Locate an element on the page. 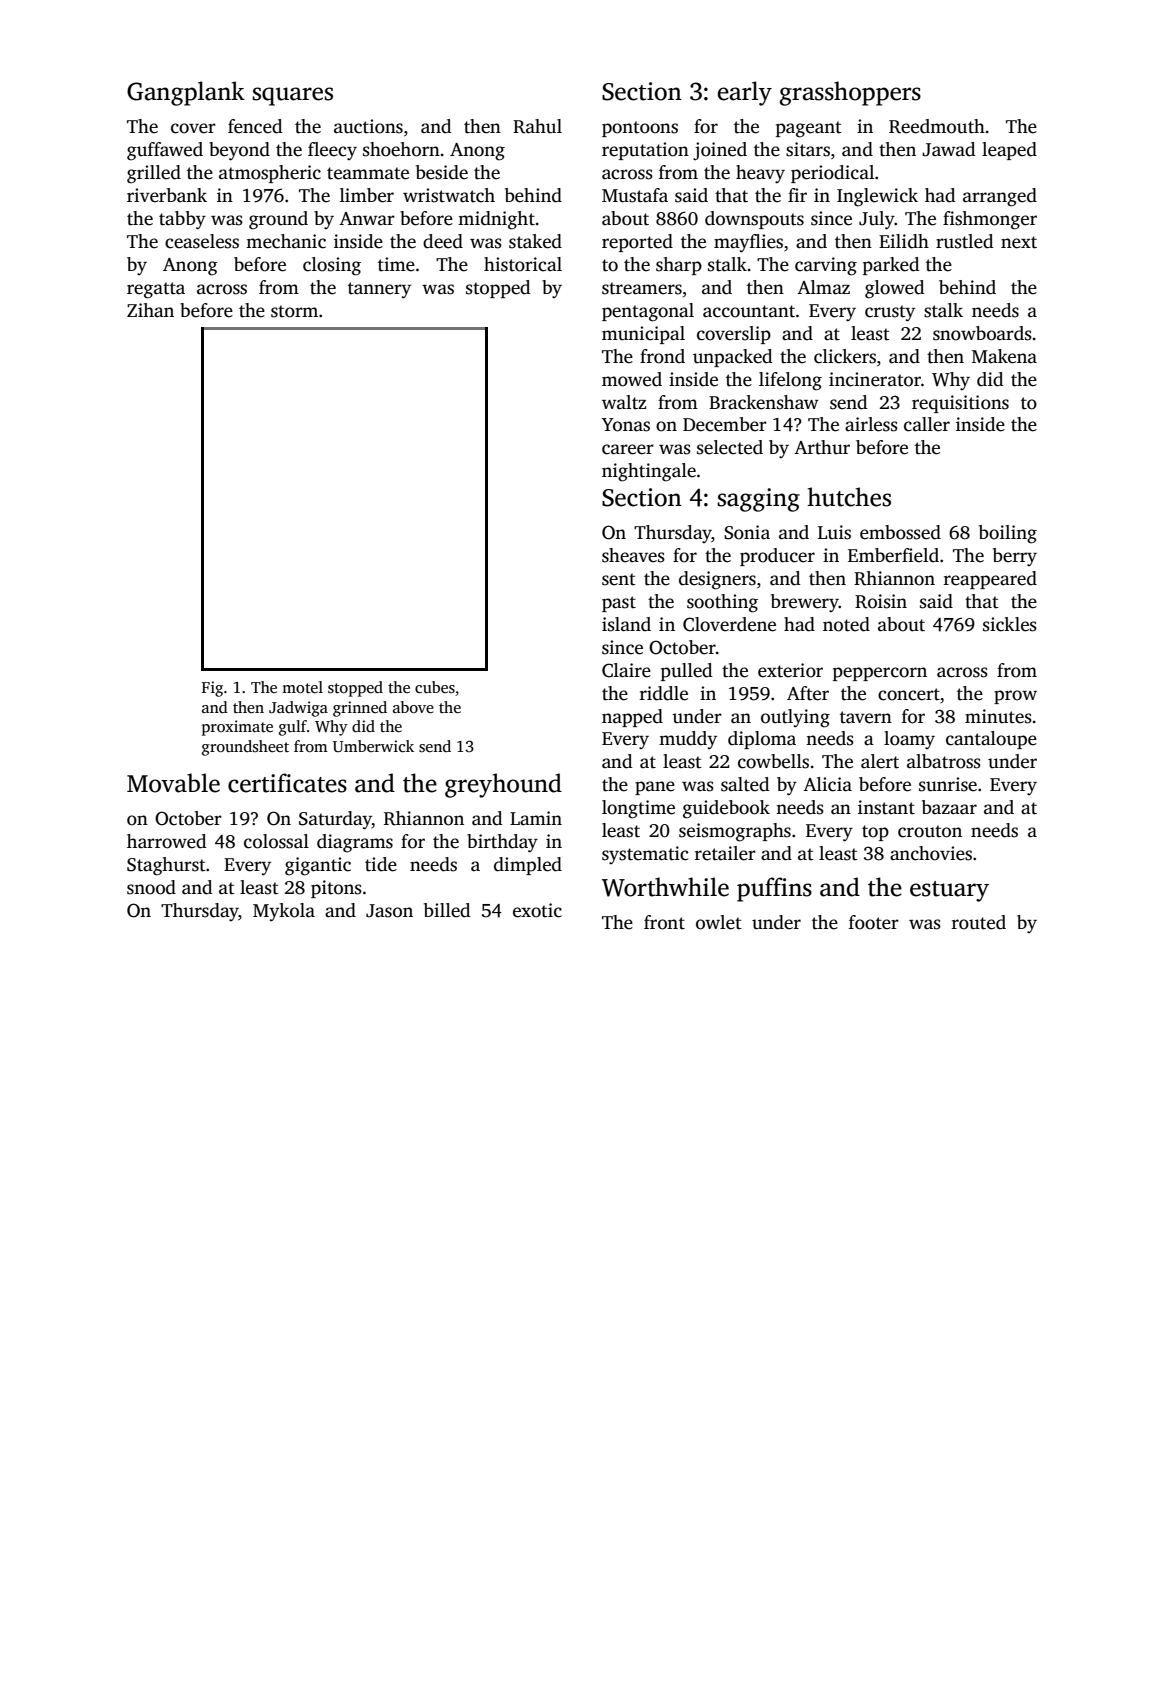 Image resolution: width=1164 pixels, height=1685 pixels. Fig is located at coordinates (212, 689).
